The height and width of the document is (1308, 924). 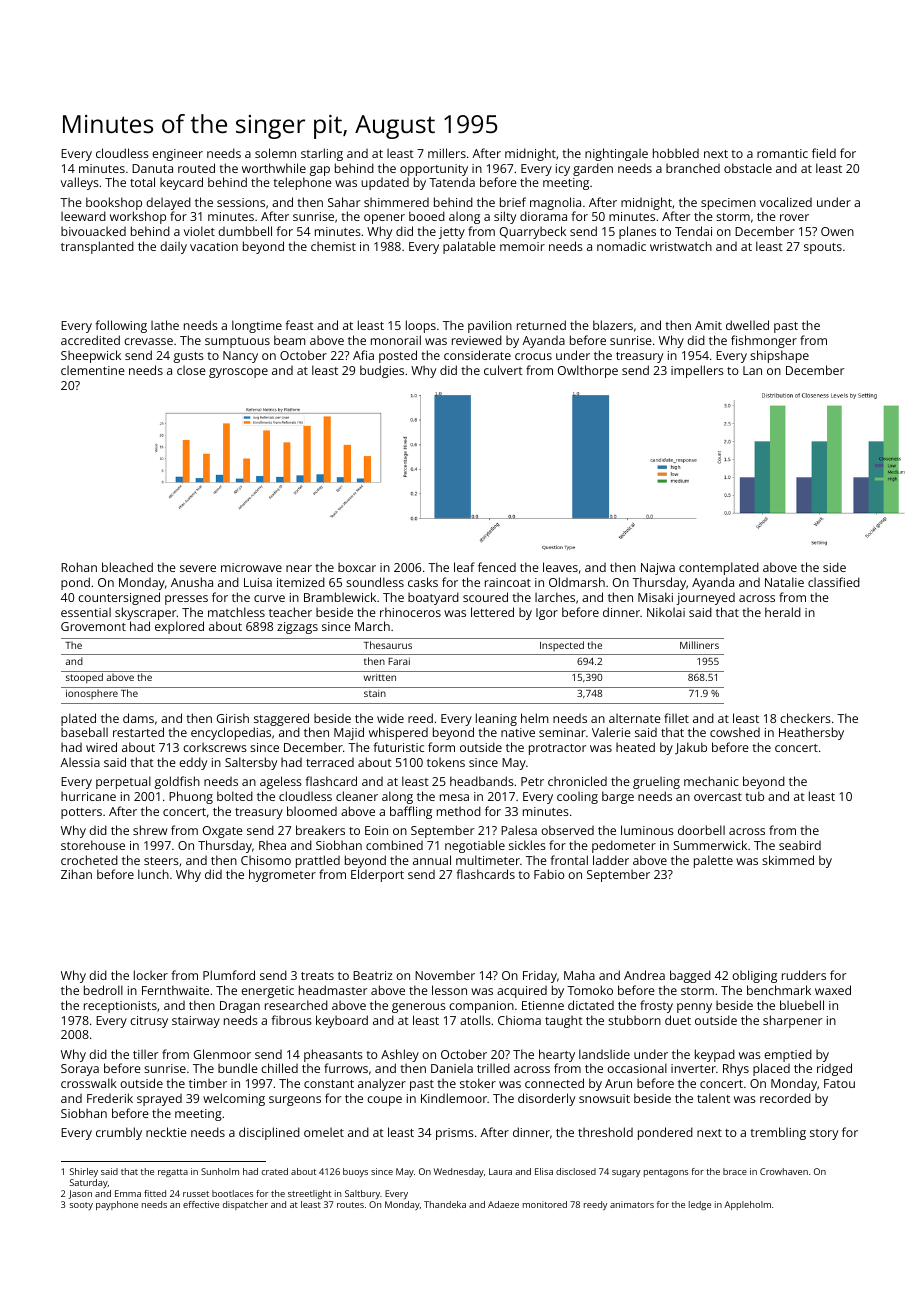 What do you see at coordinates (588, 371) in the document?
I see `Owlthorpe` at bounding box center [588, 371].
